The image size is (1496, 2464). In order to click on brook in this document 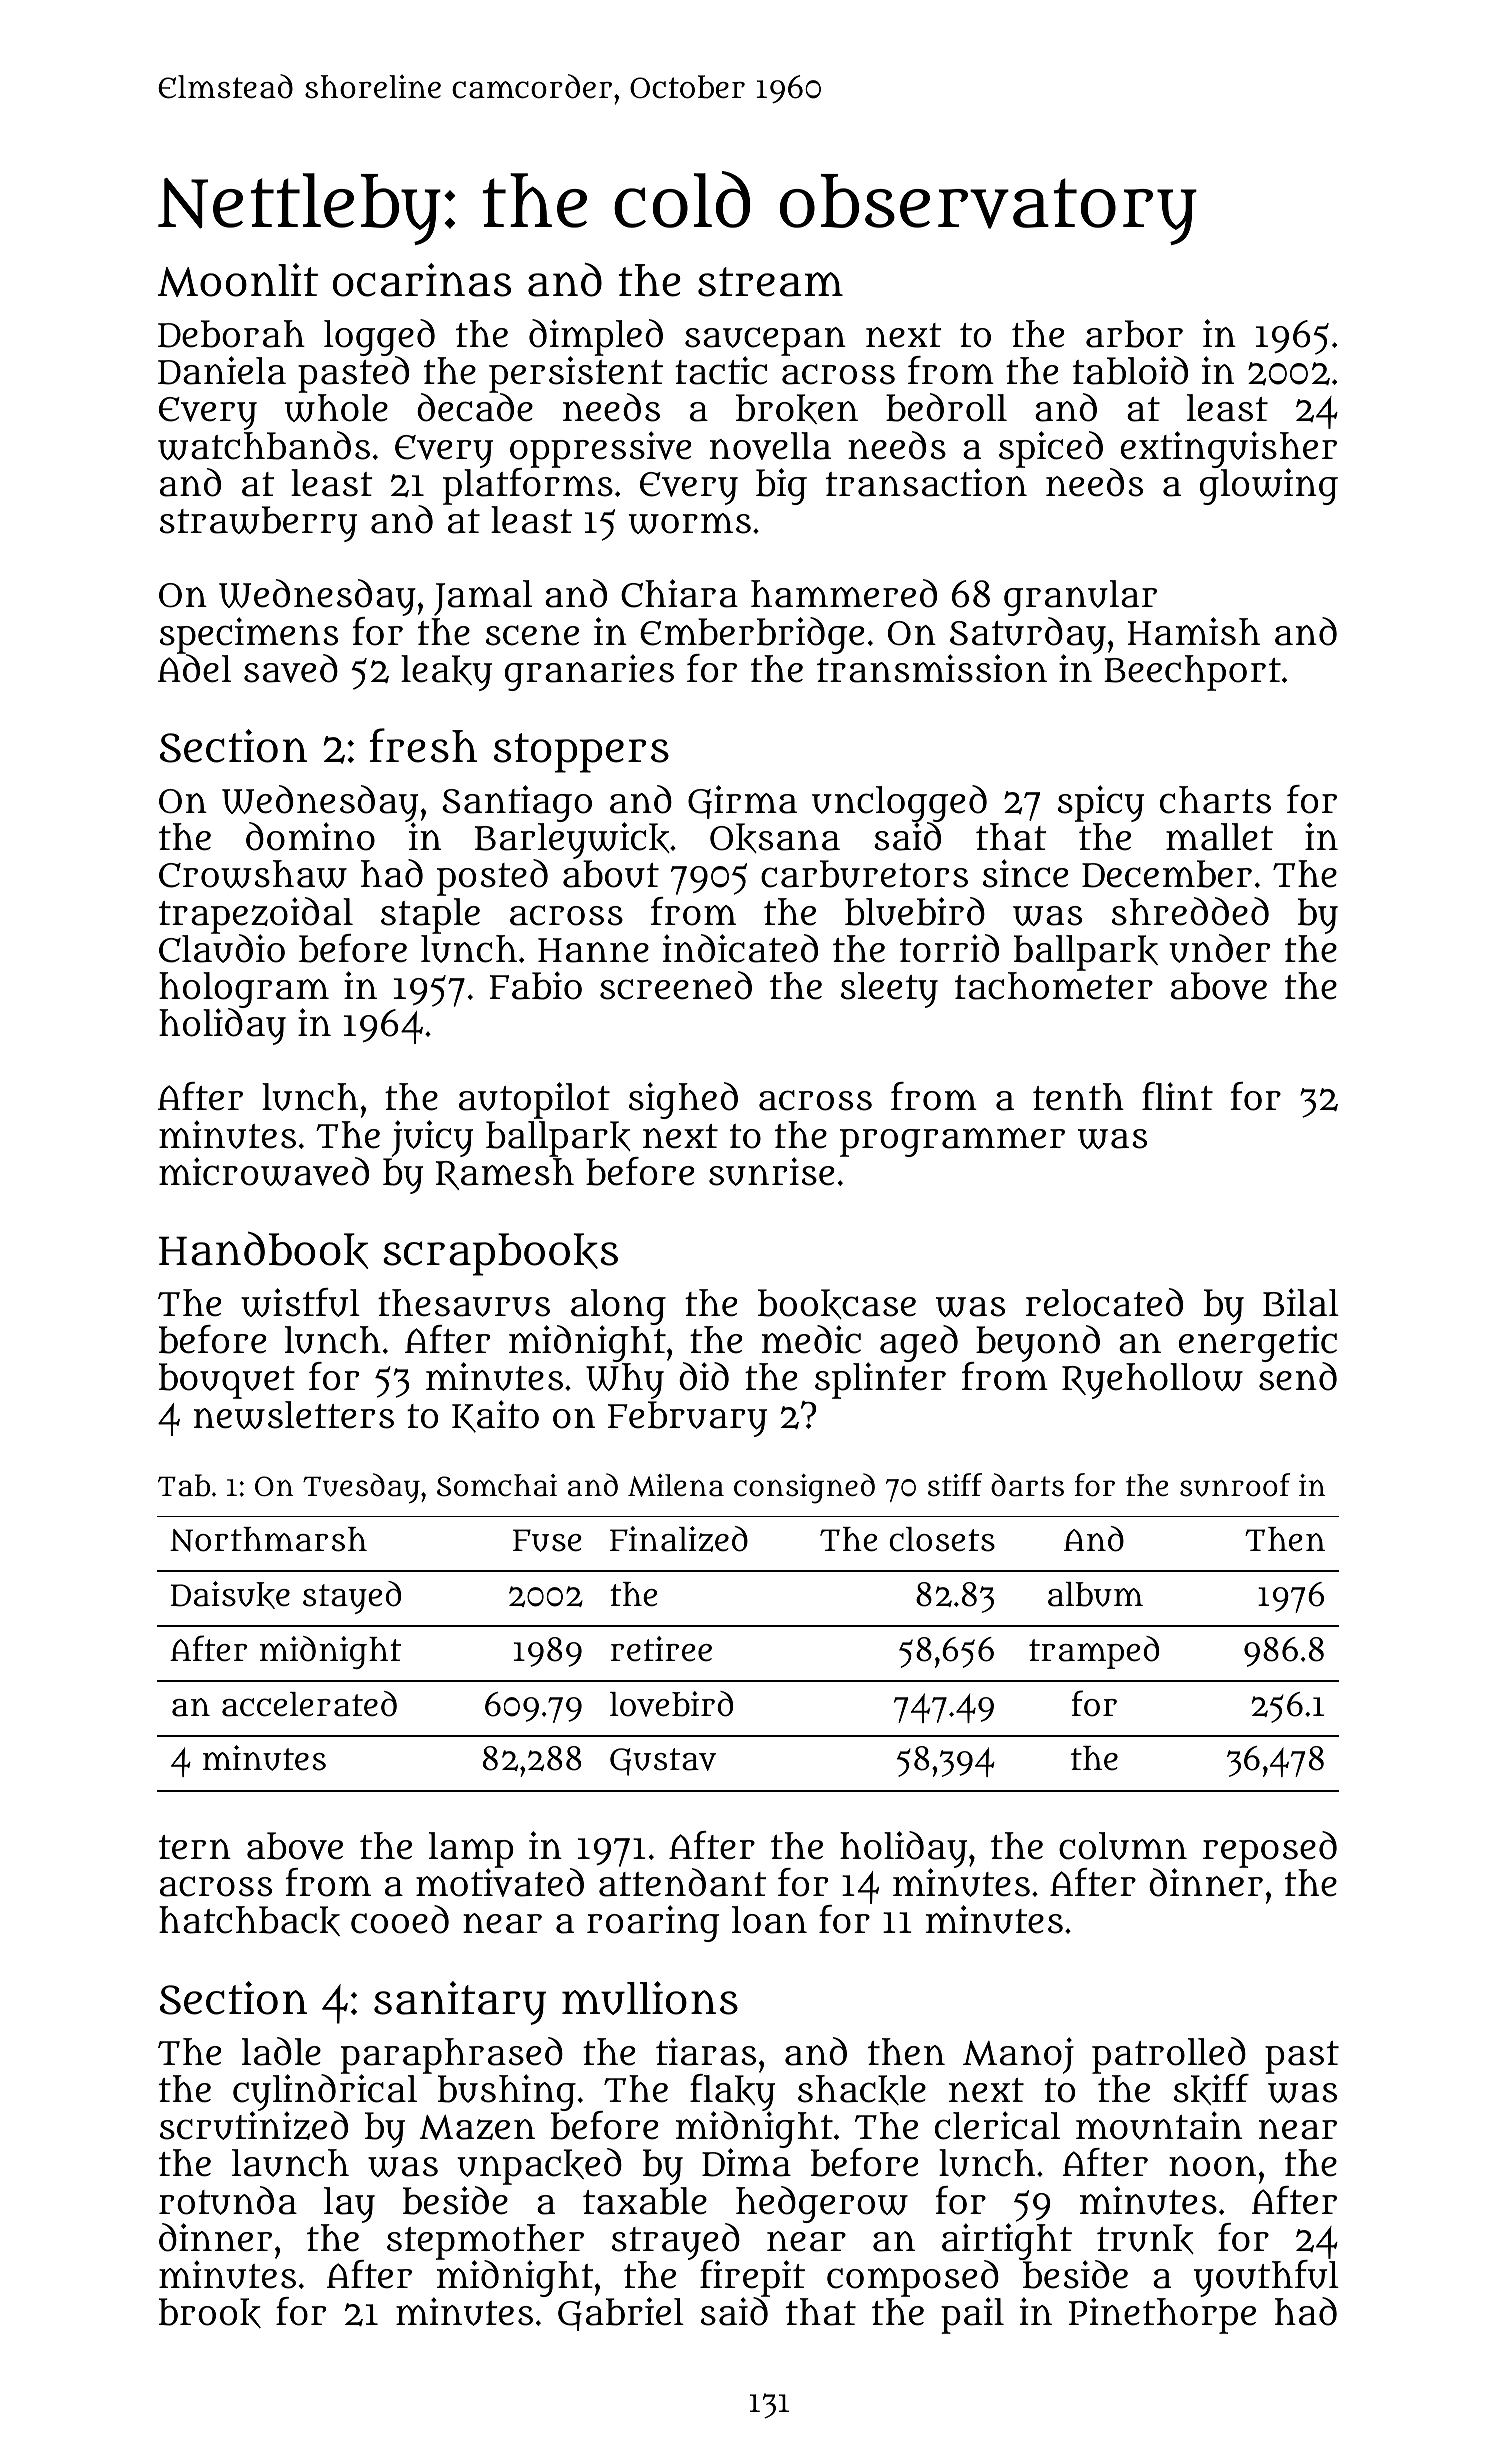, I will do `click(210, 2313)`.
